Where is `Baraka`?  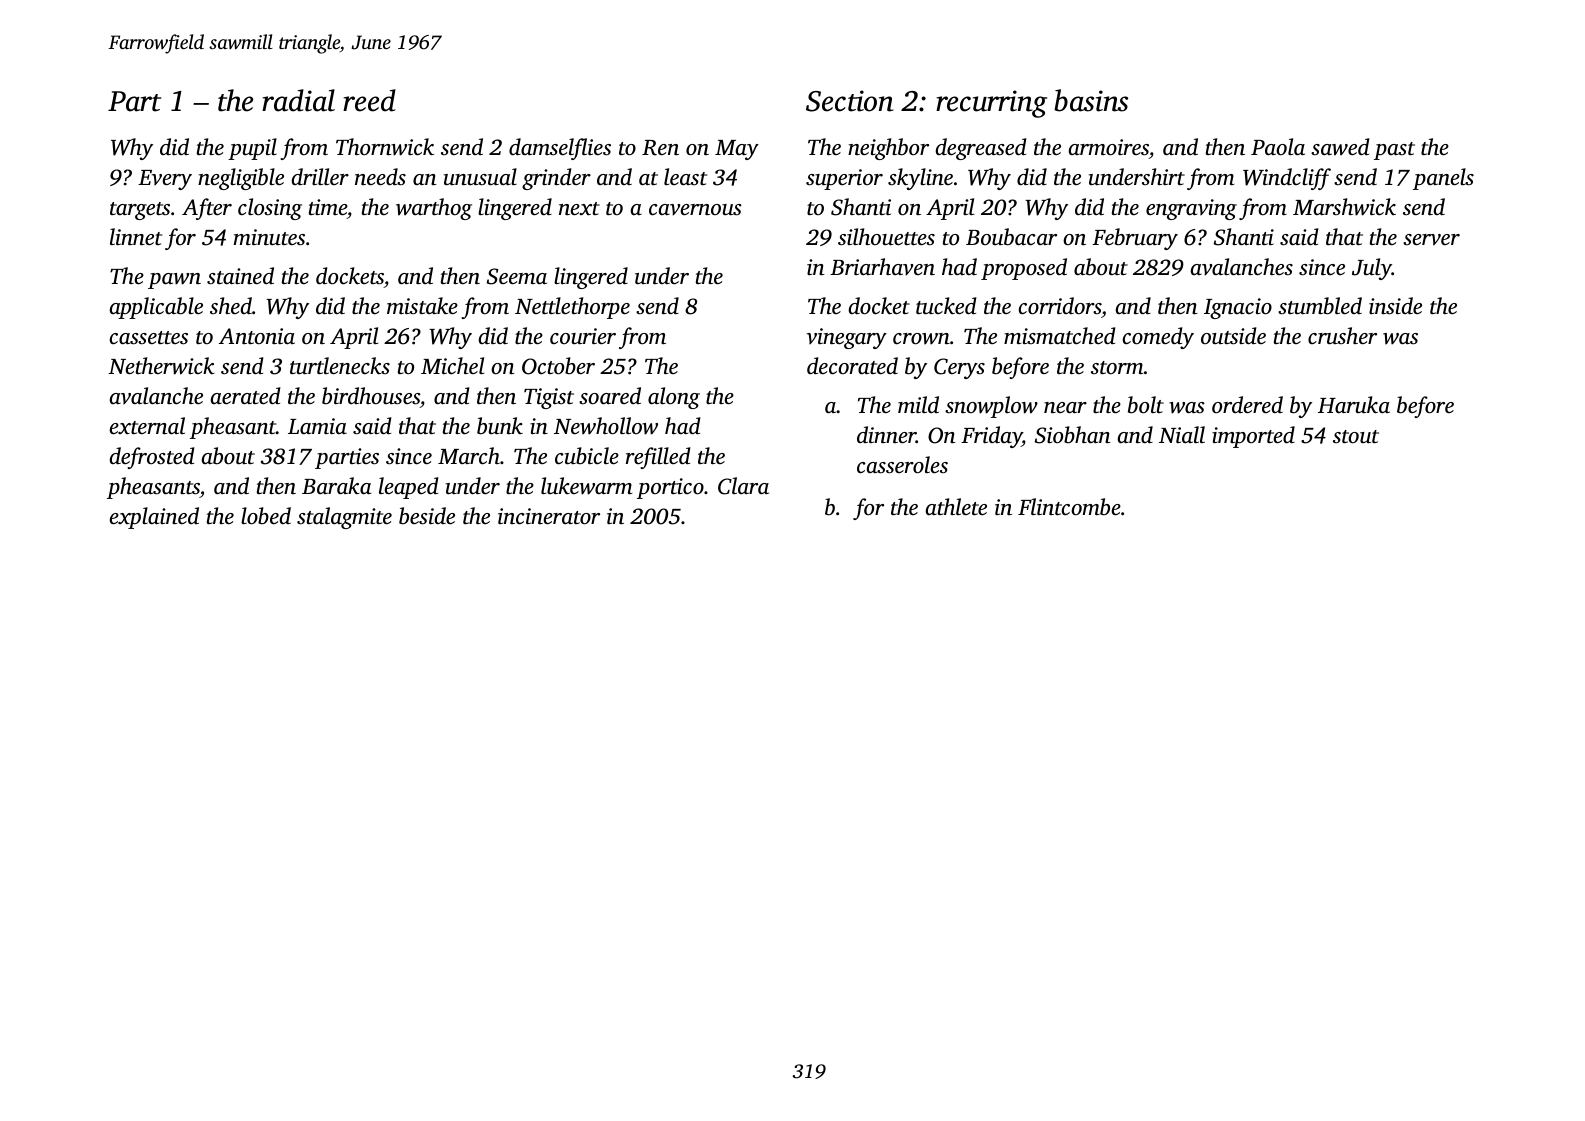 Baraka is located at coordinates (336, 486).
